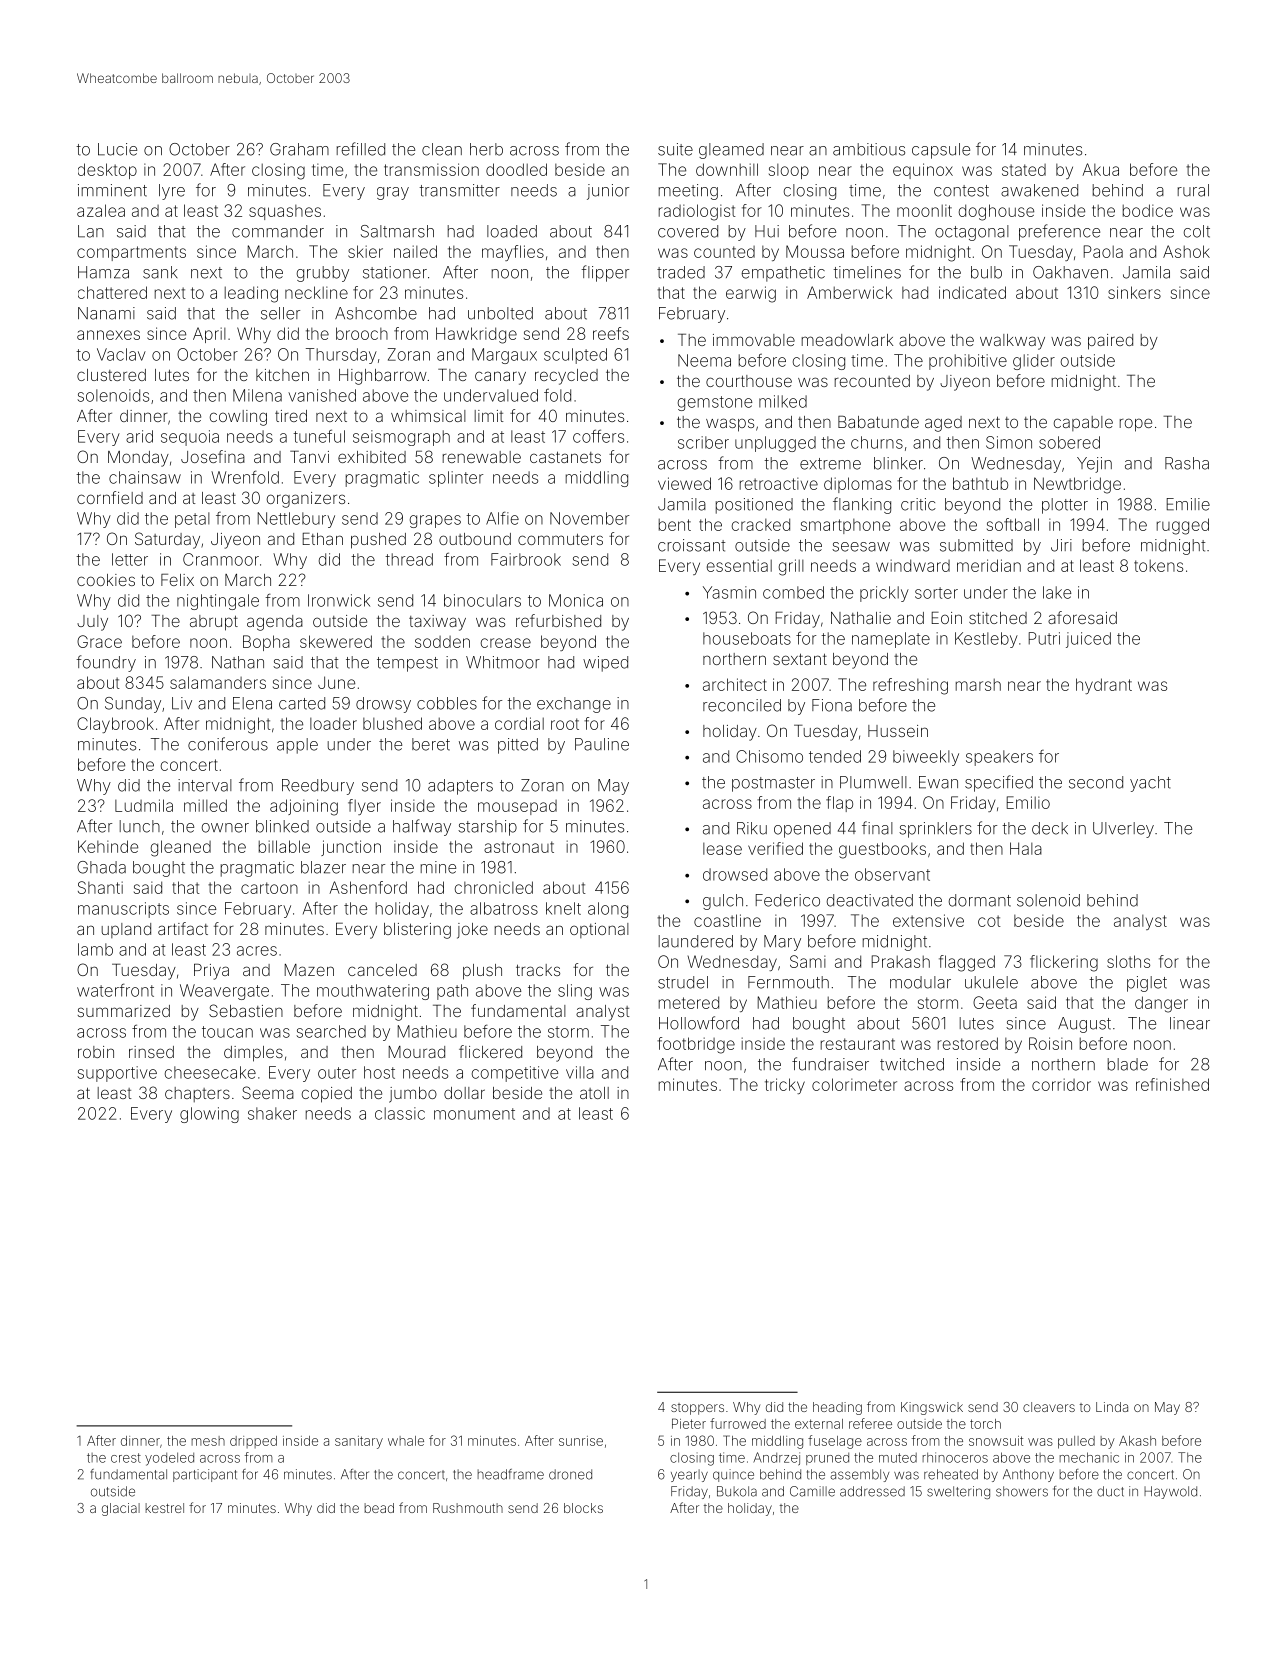 This page has width=1287, height=1665. Describe the element at coordinates (1064, 963) in the page. I see `flickering` at that location.
